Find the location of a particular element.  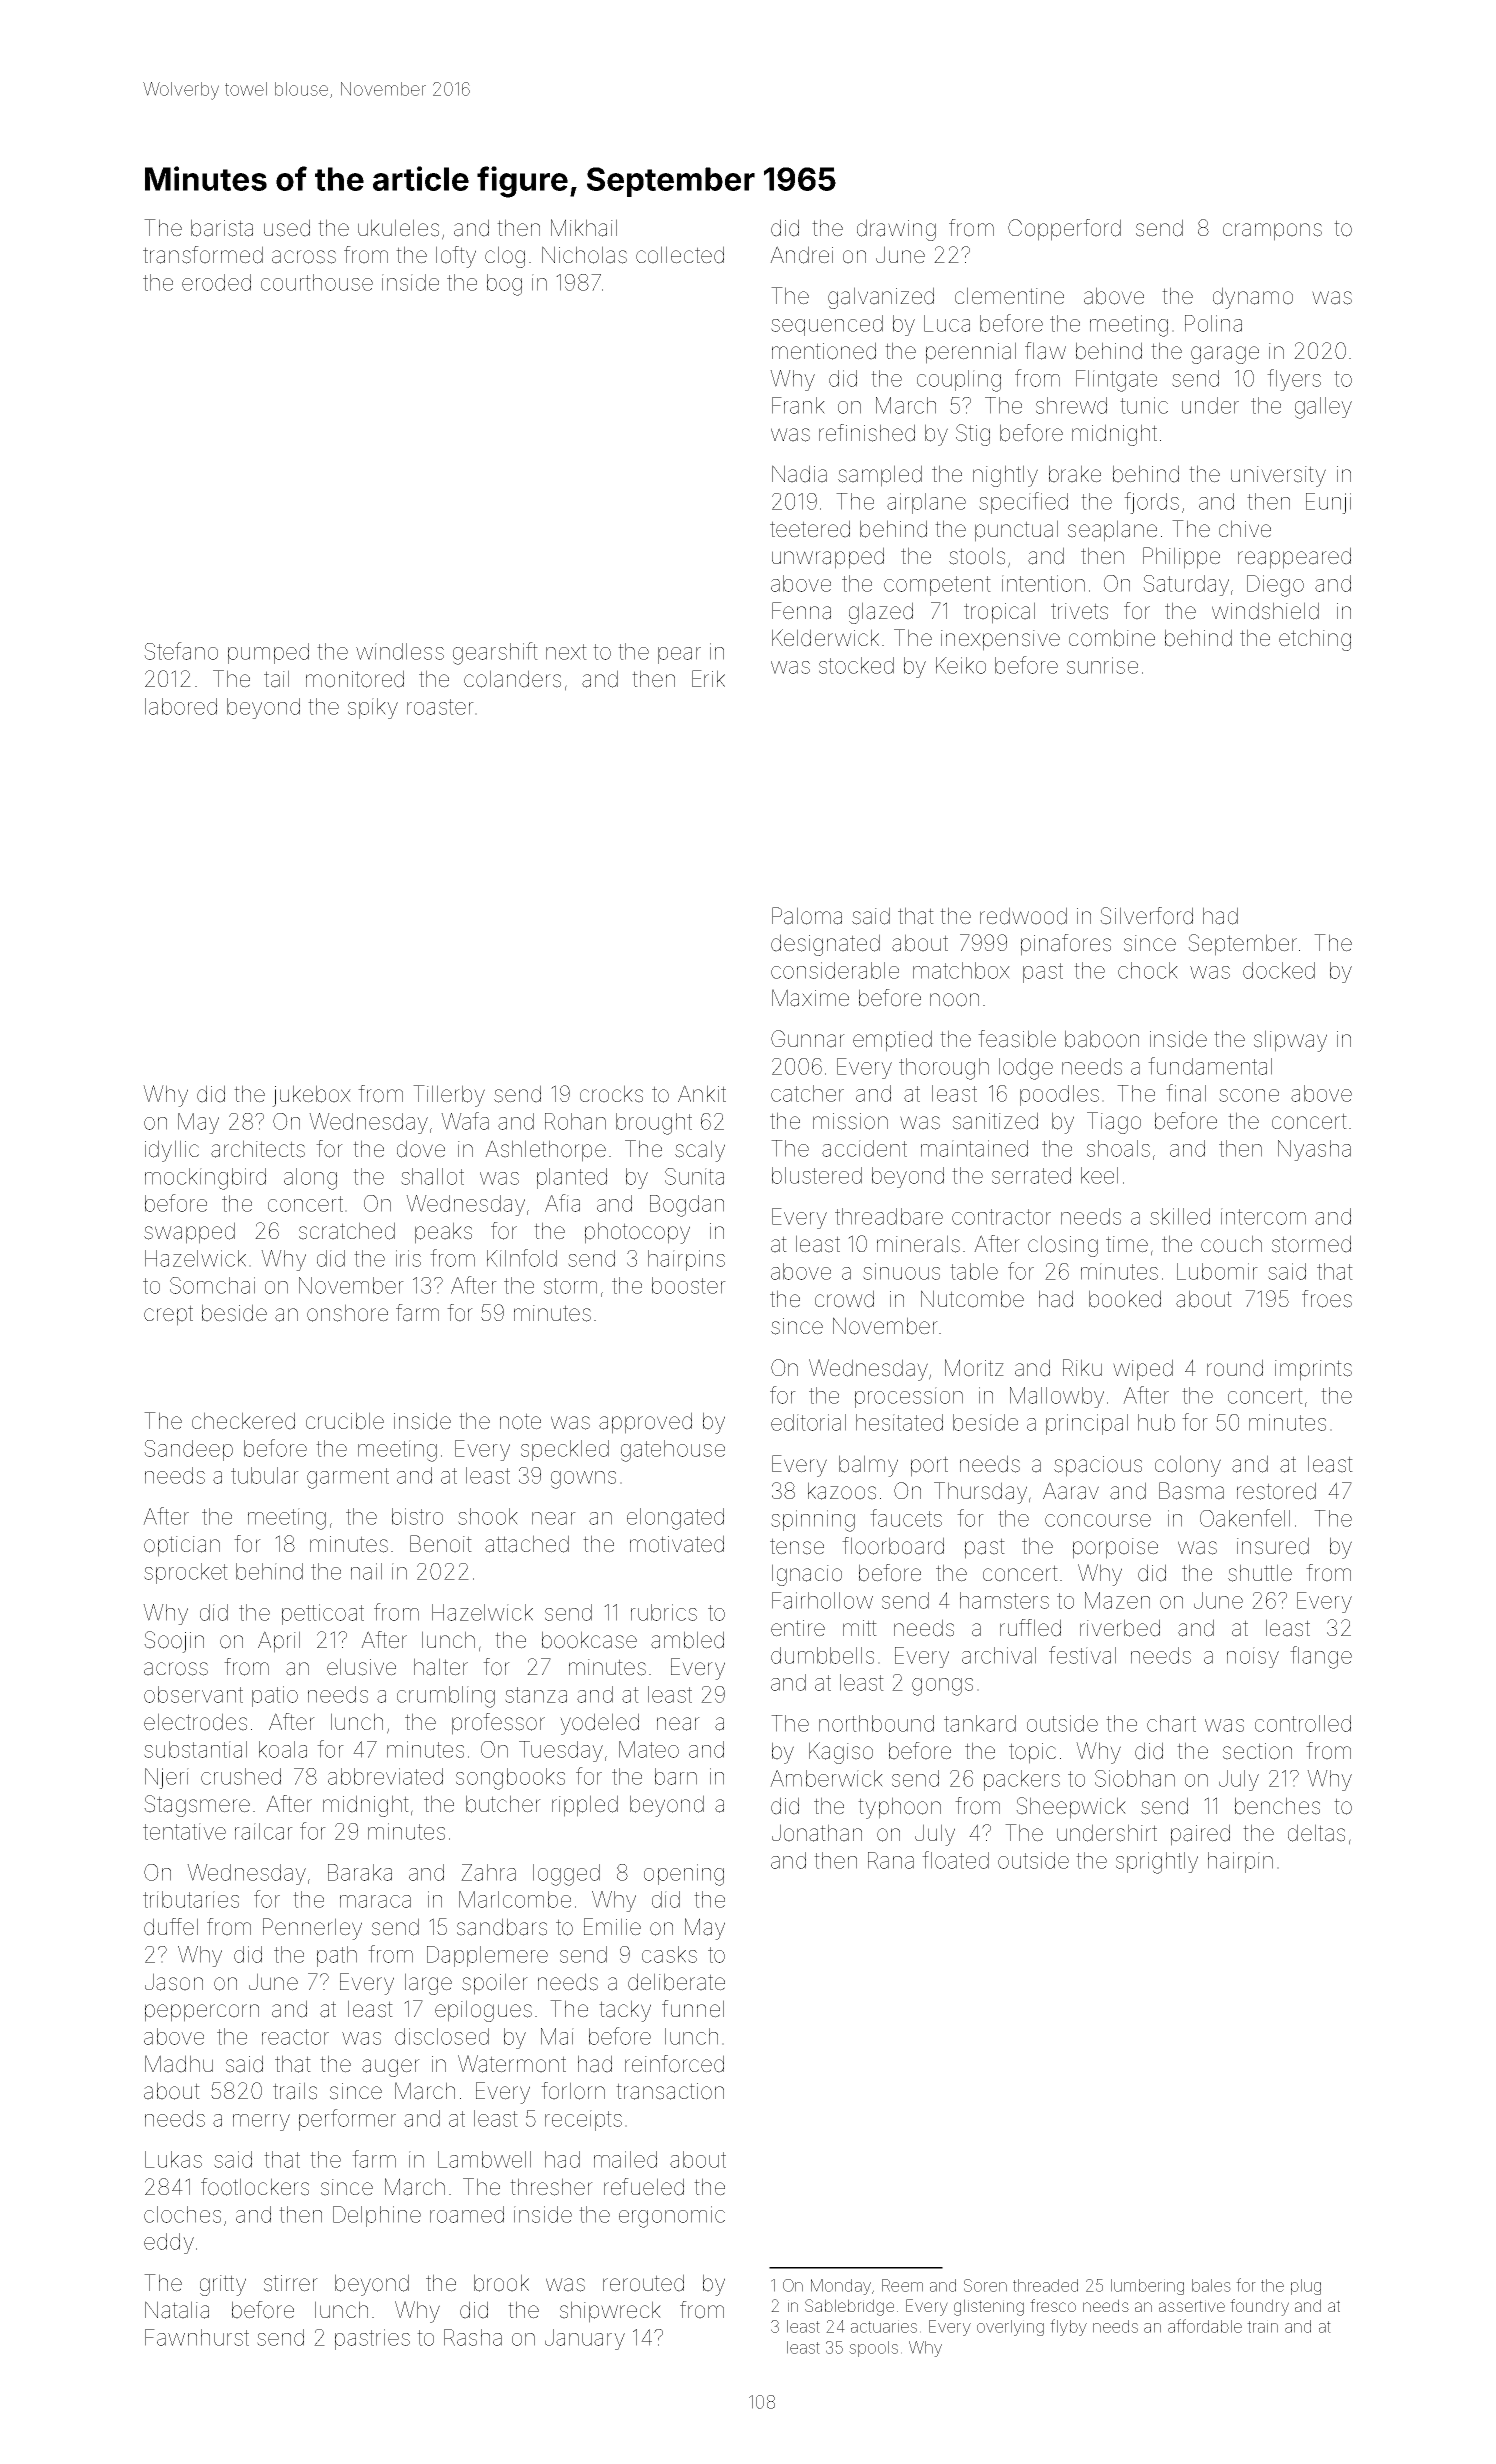

Lubomir is located at coordinates (1217, 1271).
